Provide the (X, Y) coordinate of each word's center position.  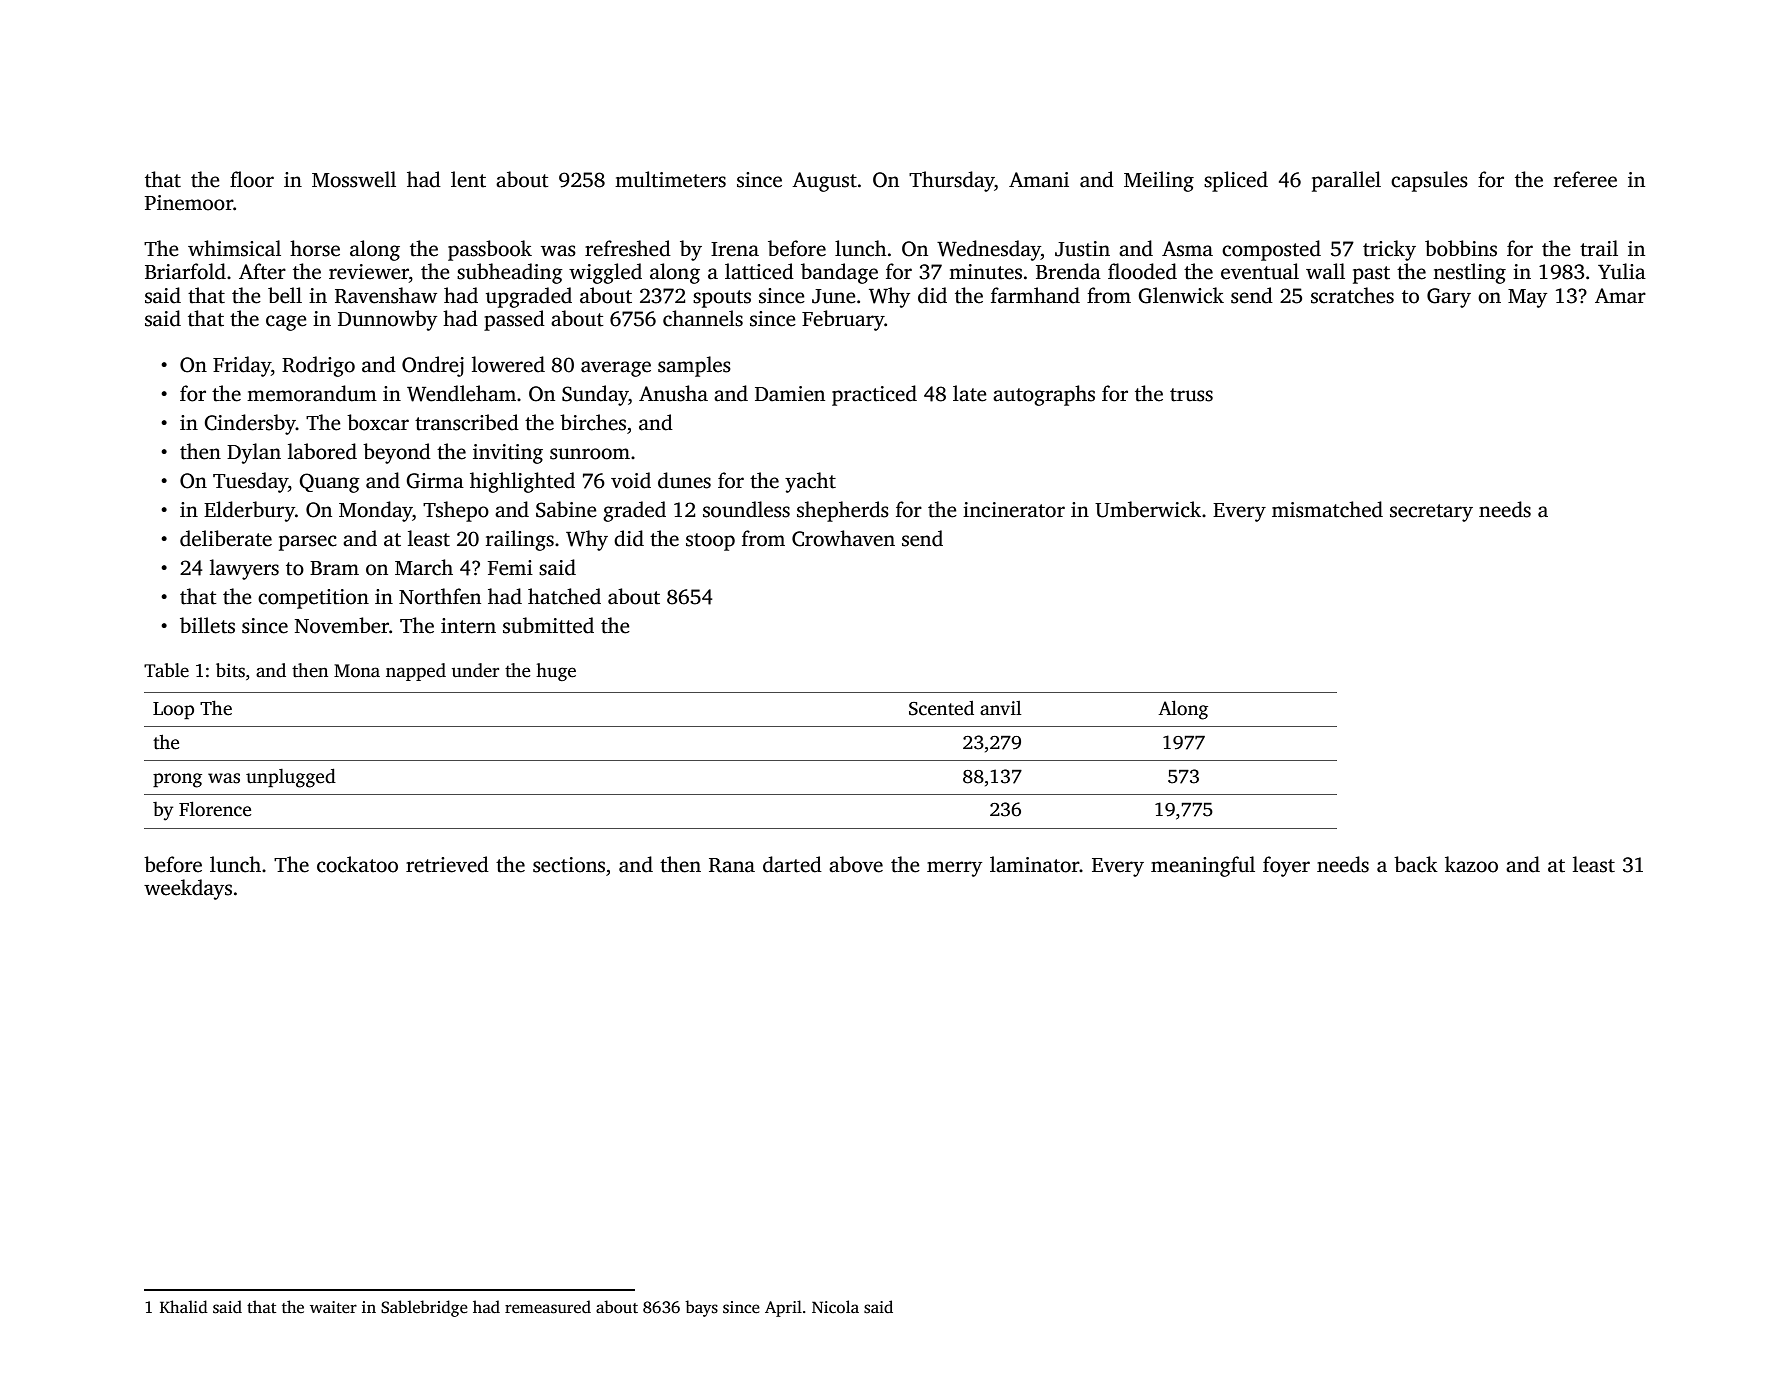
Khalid (184, 1306)
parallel (1346, 181)
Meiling (1159, 181)
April (783, 1308)
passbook (490, 250)
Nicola (835, 1306)
